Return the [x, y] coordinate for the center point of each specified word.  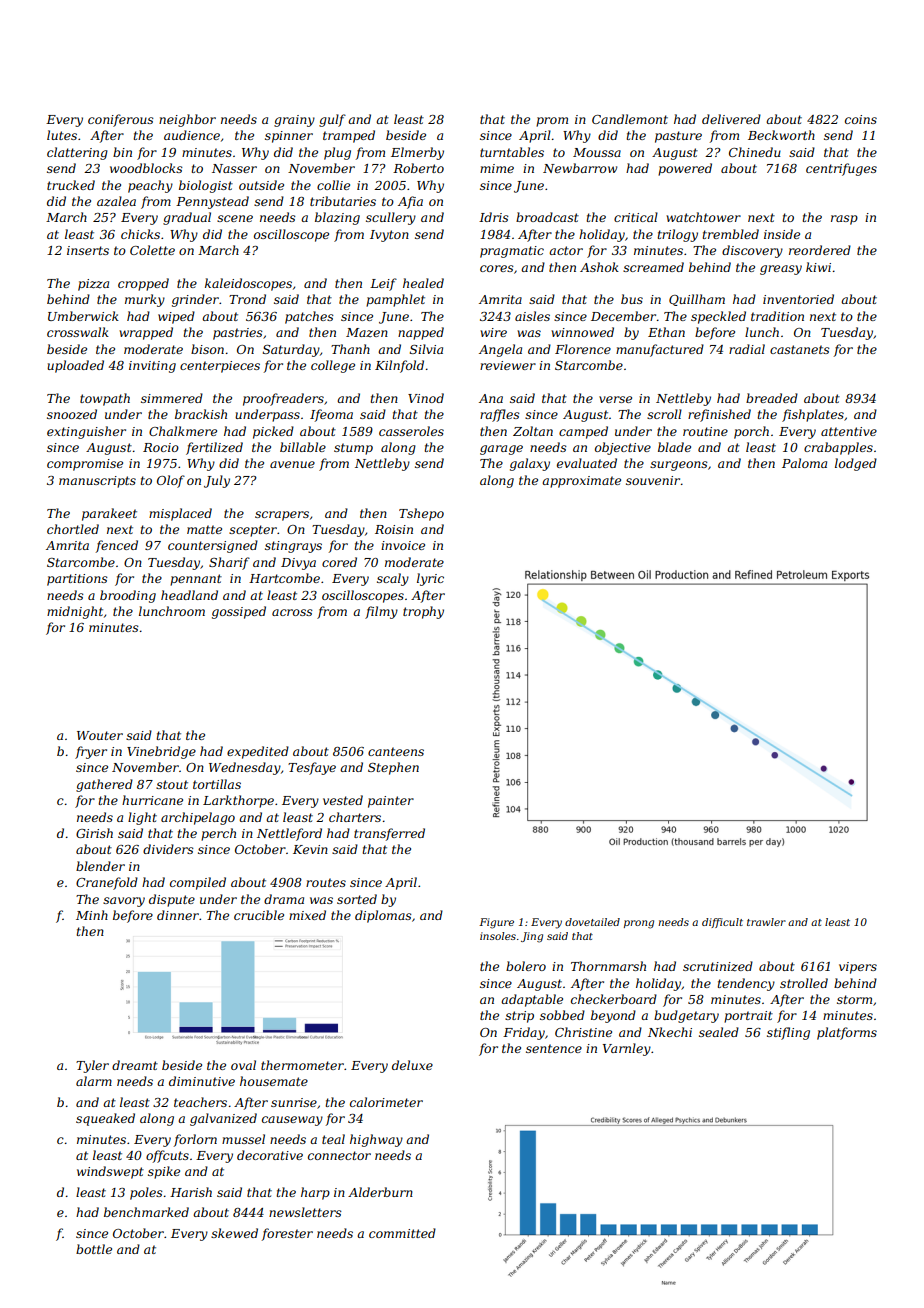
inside [782, 234]
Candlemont [630, 119]
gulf [332, 120]
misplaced [180, 514]
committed [402, 1233]
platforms [847, 1033]
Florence [583, 349]
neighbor [187, 120]
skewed [234, 1233]
